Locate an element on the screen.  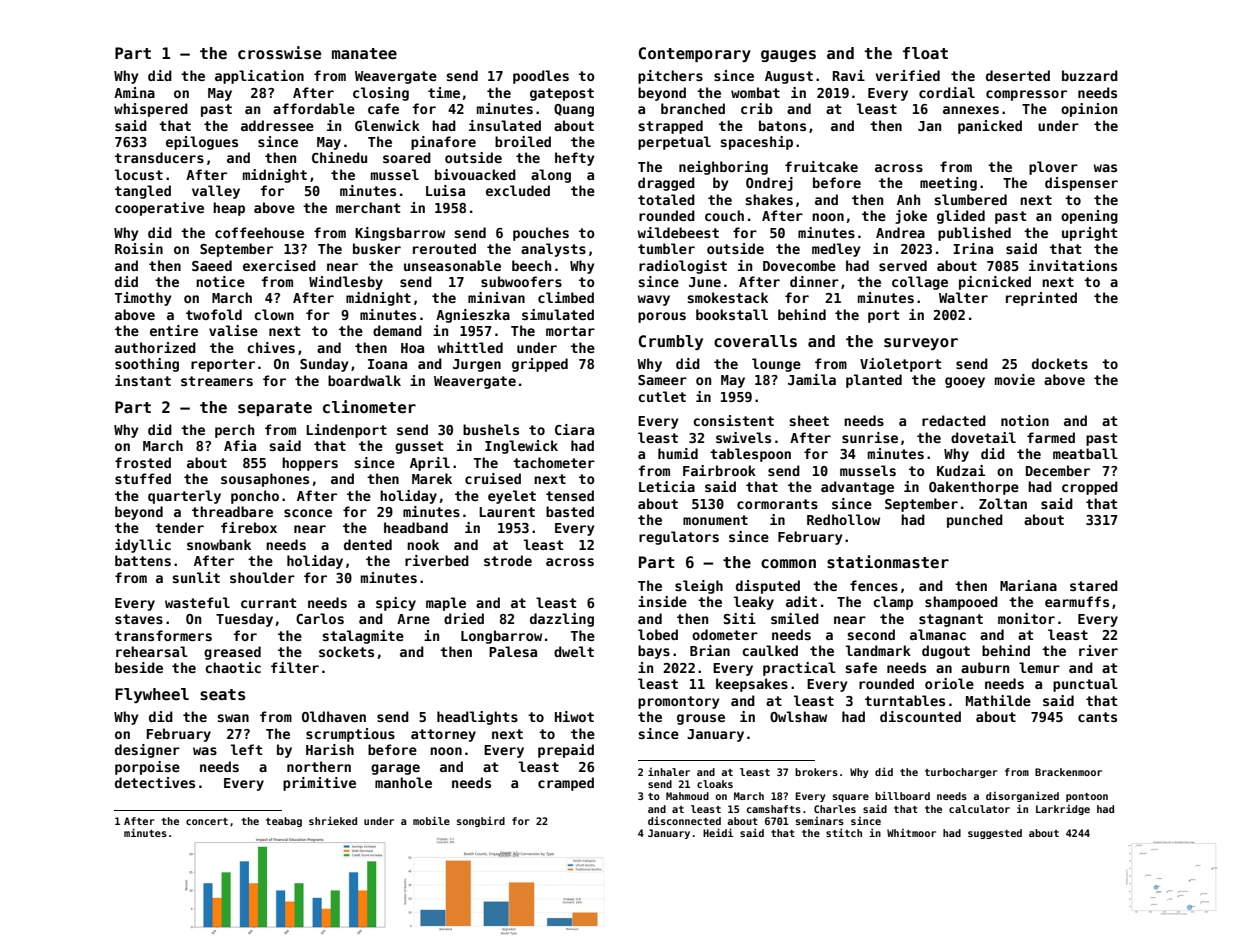
notice is located at coordinates (220, 281).
